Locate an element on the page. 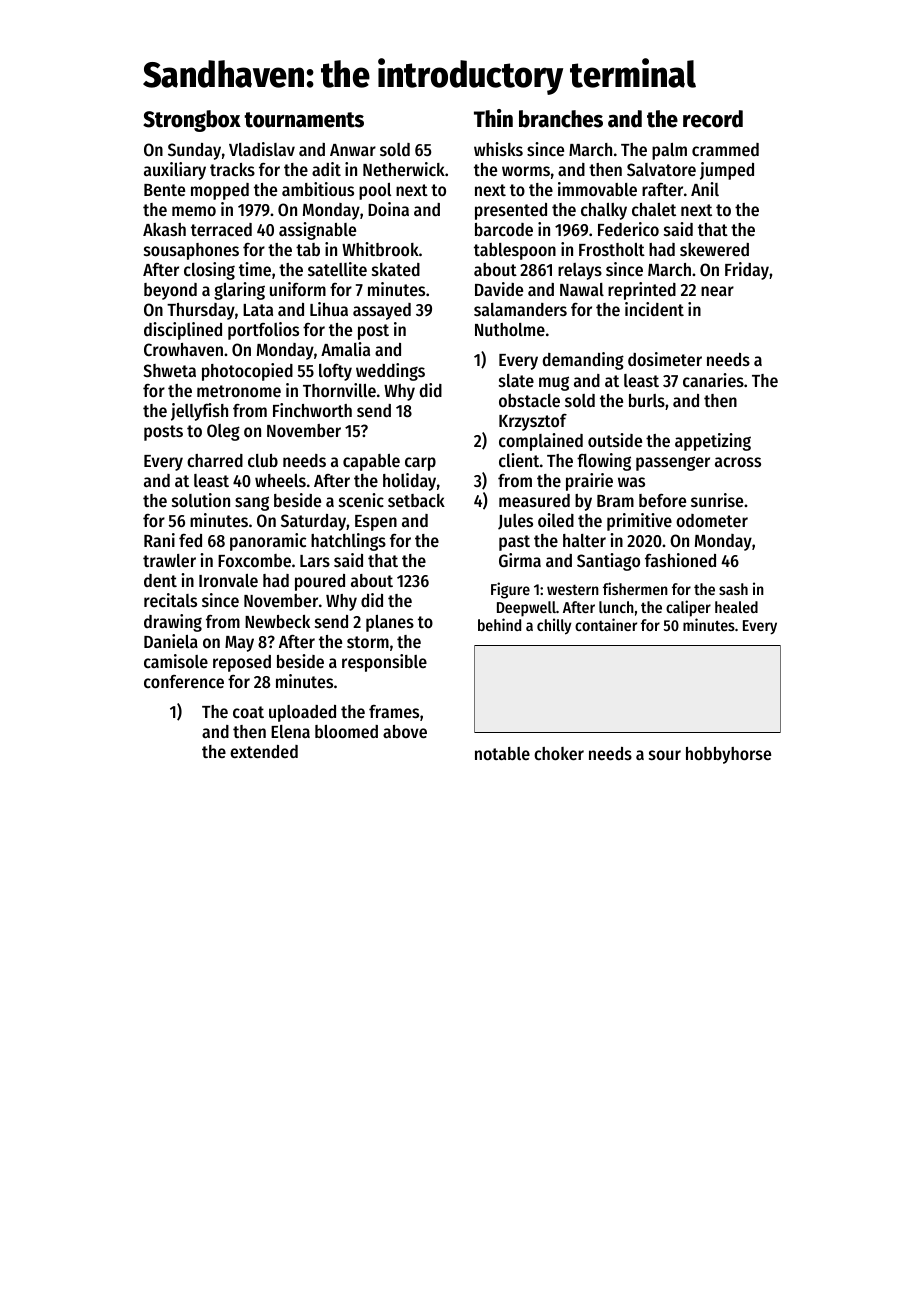 The height and width of the page is (1314, 924). Bram is located at coordinates (615, 501).
